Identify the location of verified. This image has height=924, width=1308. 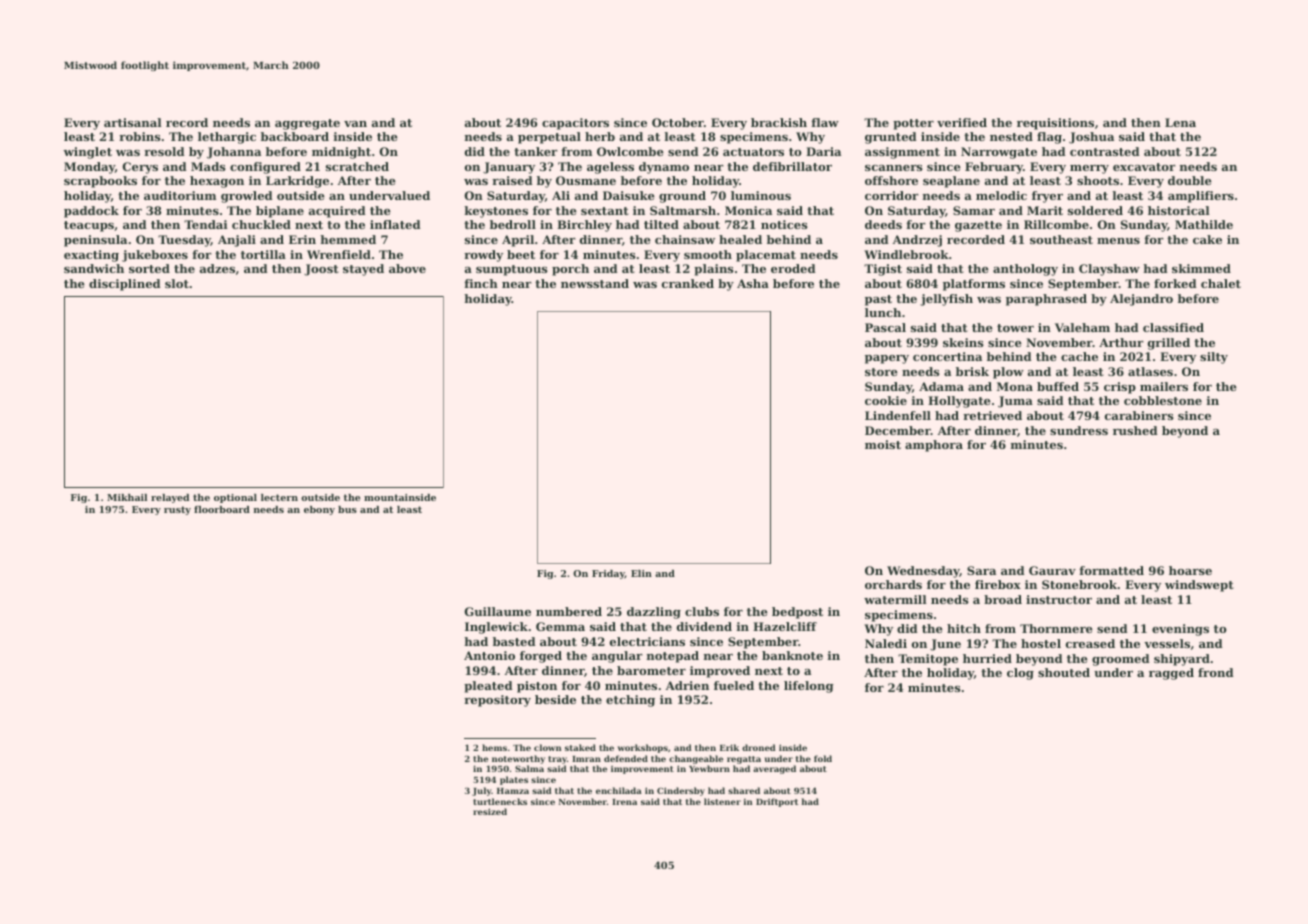
(962, 122).
